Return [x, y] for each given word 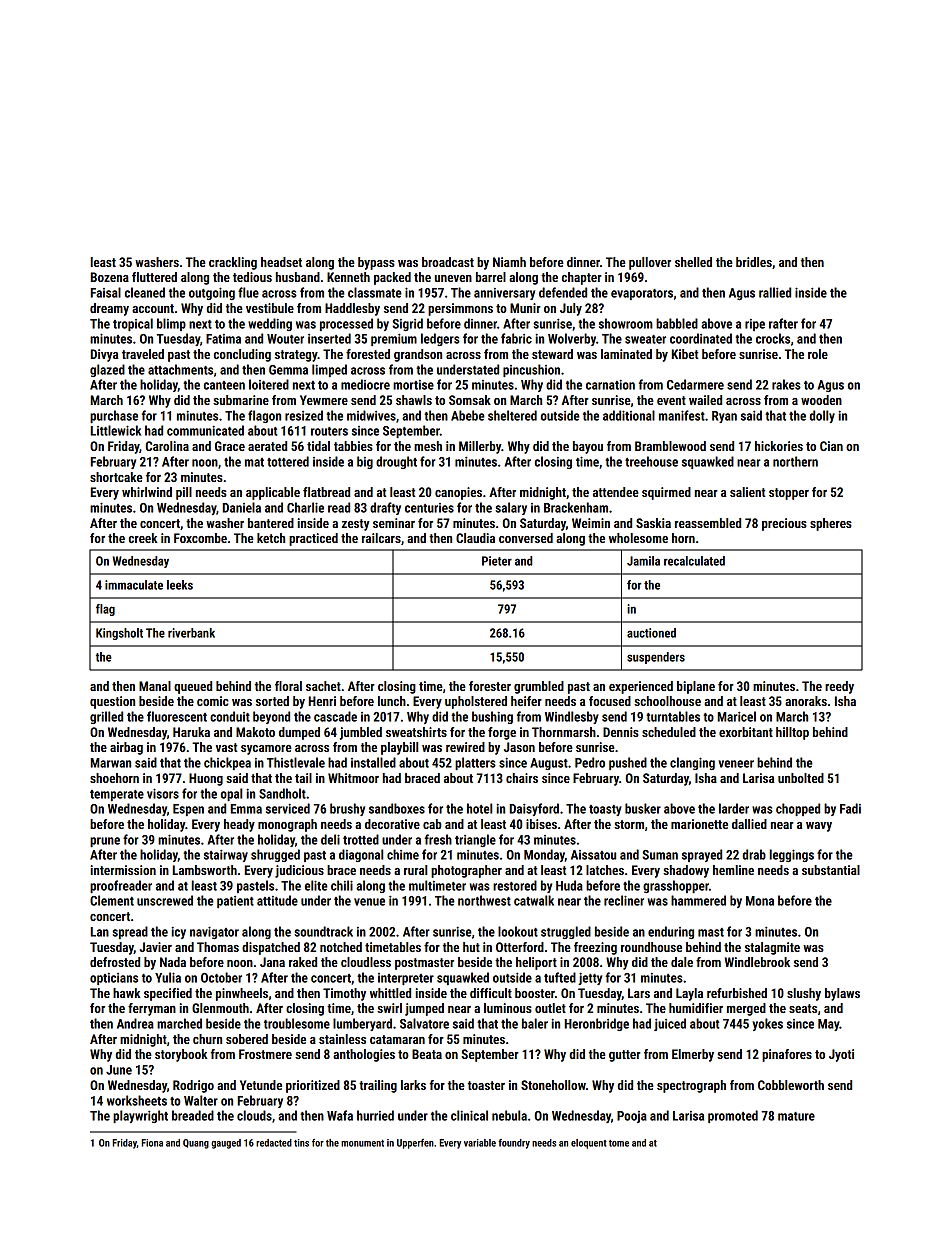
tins [301, 1143]
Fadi [850, 808]
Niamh [509, 262]
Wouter [285, 339]
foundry [514, 1144]
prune [105, 842]
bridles [754, 262]
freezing [595, 948]
